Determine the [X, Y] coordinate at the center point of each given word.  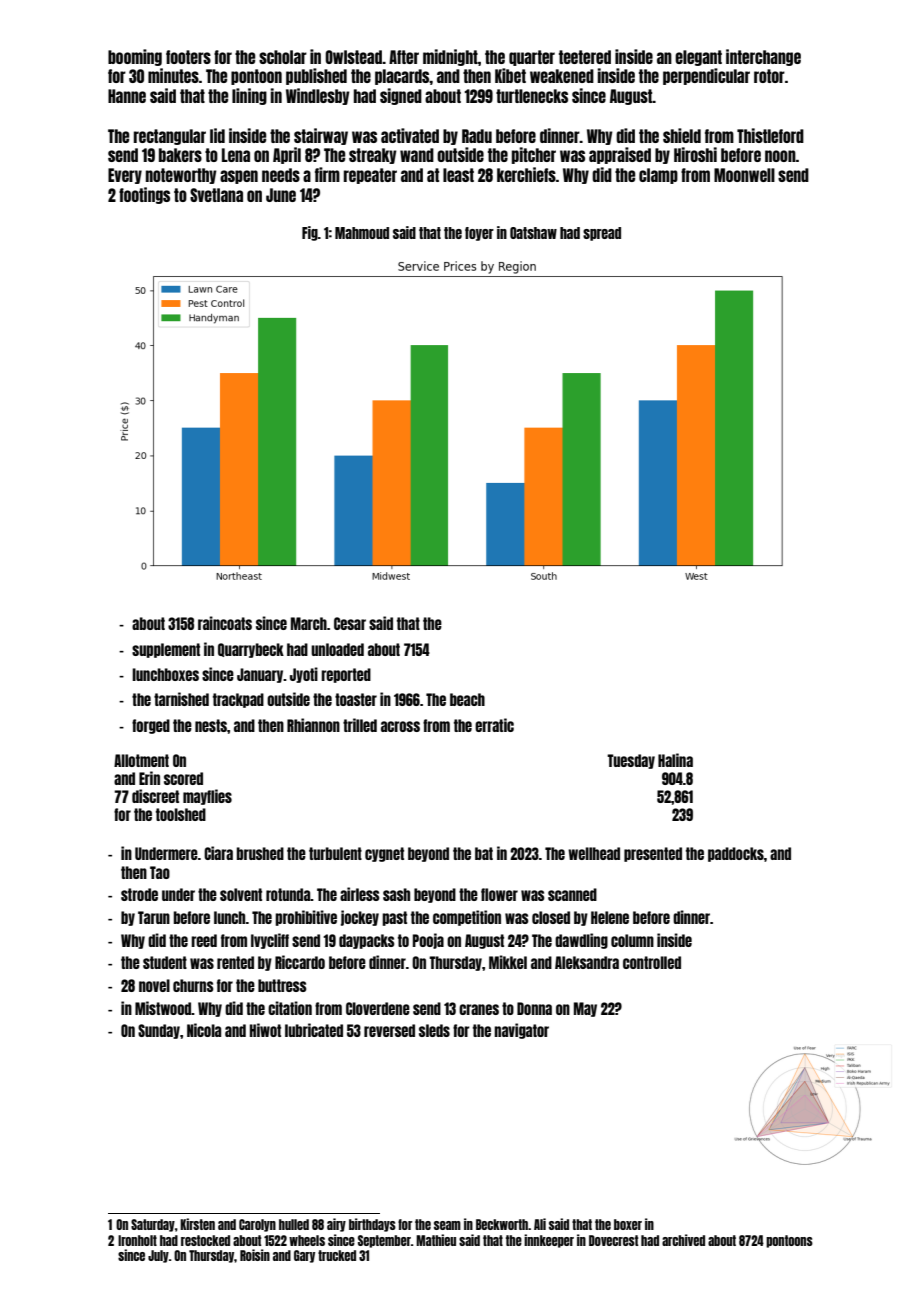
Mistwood [163, 1008]
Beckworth [502, 1224]
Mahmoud [362, 233]
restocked [205, 1240]
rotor [769, 76]
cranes [479, 1009]
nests [211, 725]
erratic [494, 725]
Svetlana [216, 195]
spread [602, 234]
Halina [675, 760]
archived [683, 1240]
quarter [532, 58]
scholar [283, 57]
